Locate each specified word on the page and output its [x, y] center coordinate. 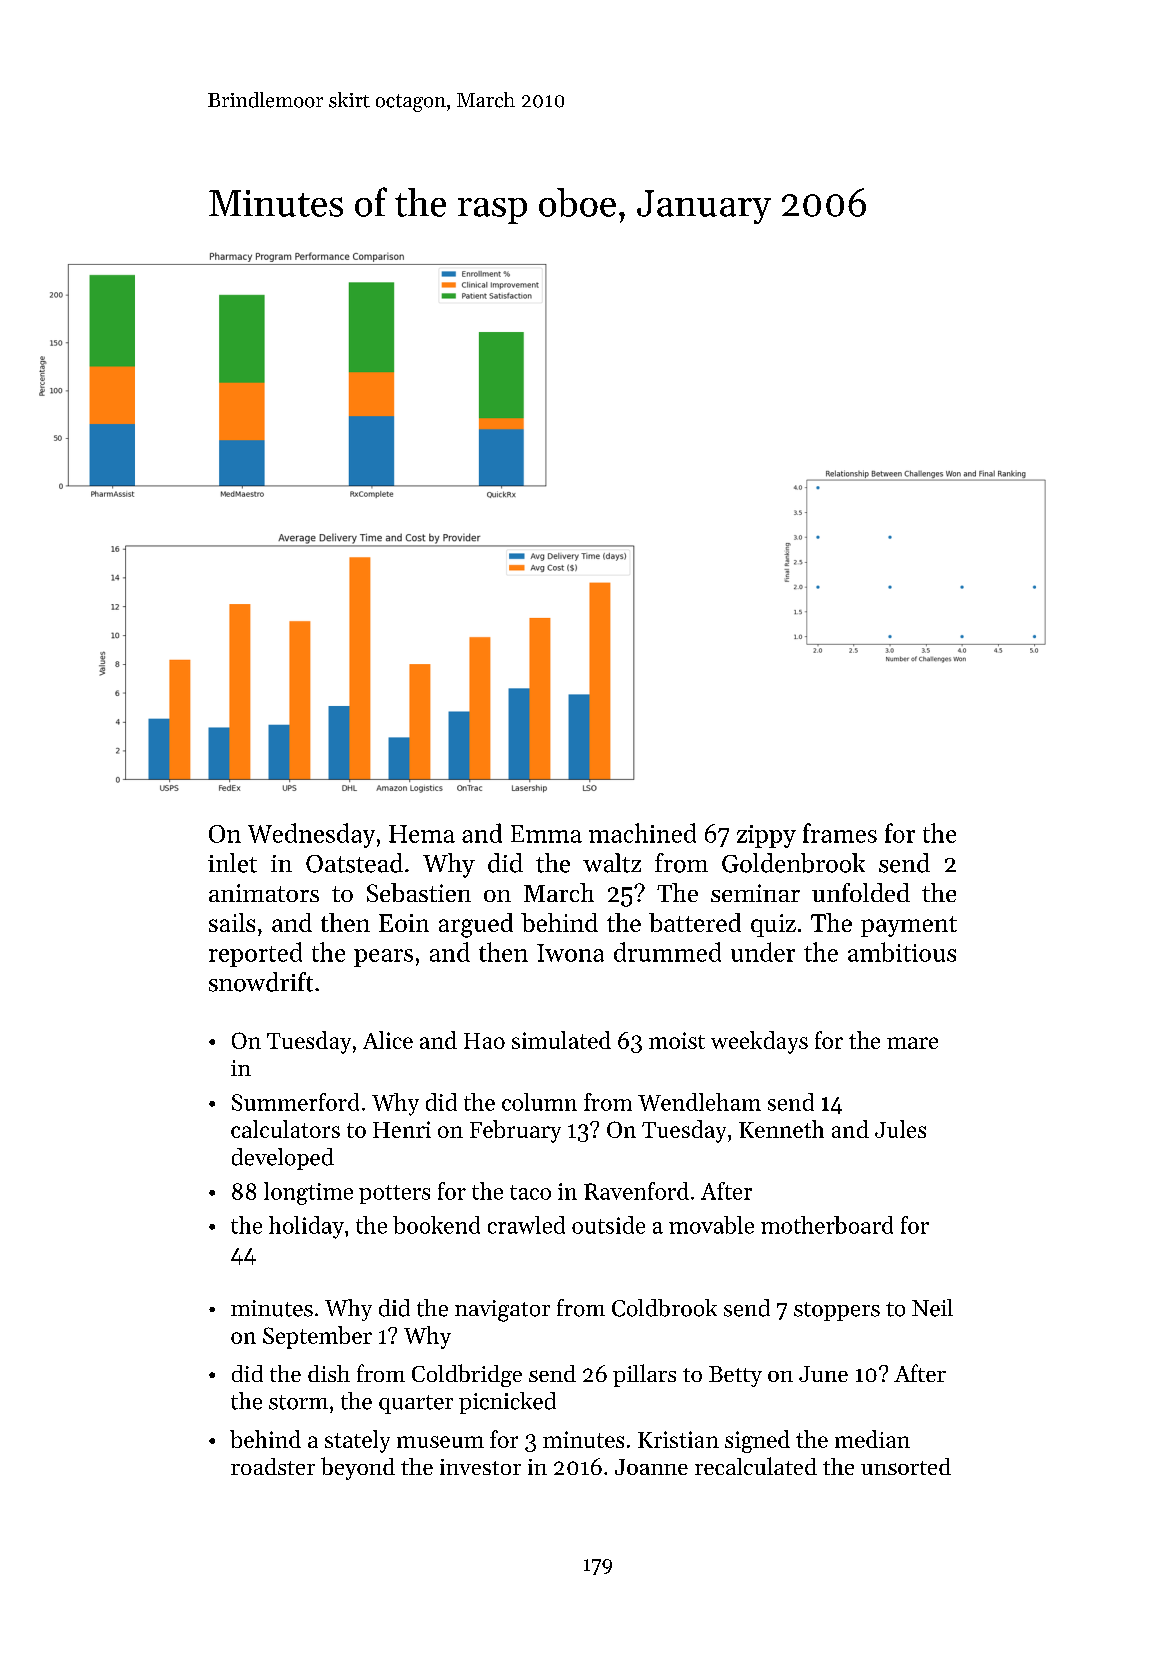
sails [232, 922]
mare [912, 1043]
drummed [667, 952]
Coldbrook [664, 1308]
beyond [358, 1468]
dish [329, 1373]
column [539, 1102]
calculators [285, 1129]
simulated [561, 1040]
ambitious [902, 952]
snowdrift [261, 982]
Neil [932, 1308]
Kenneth [781, 1129]
